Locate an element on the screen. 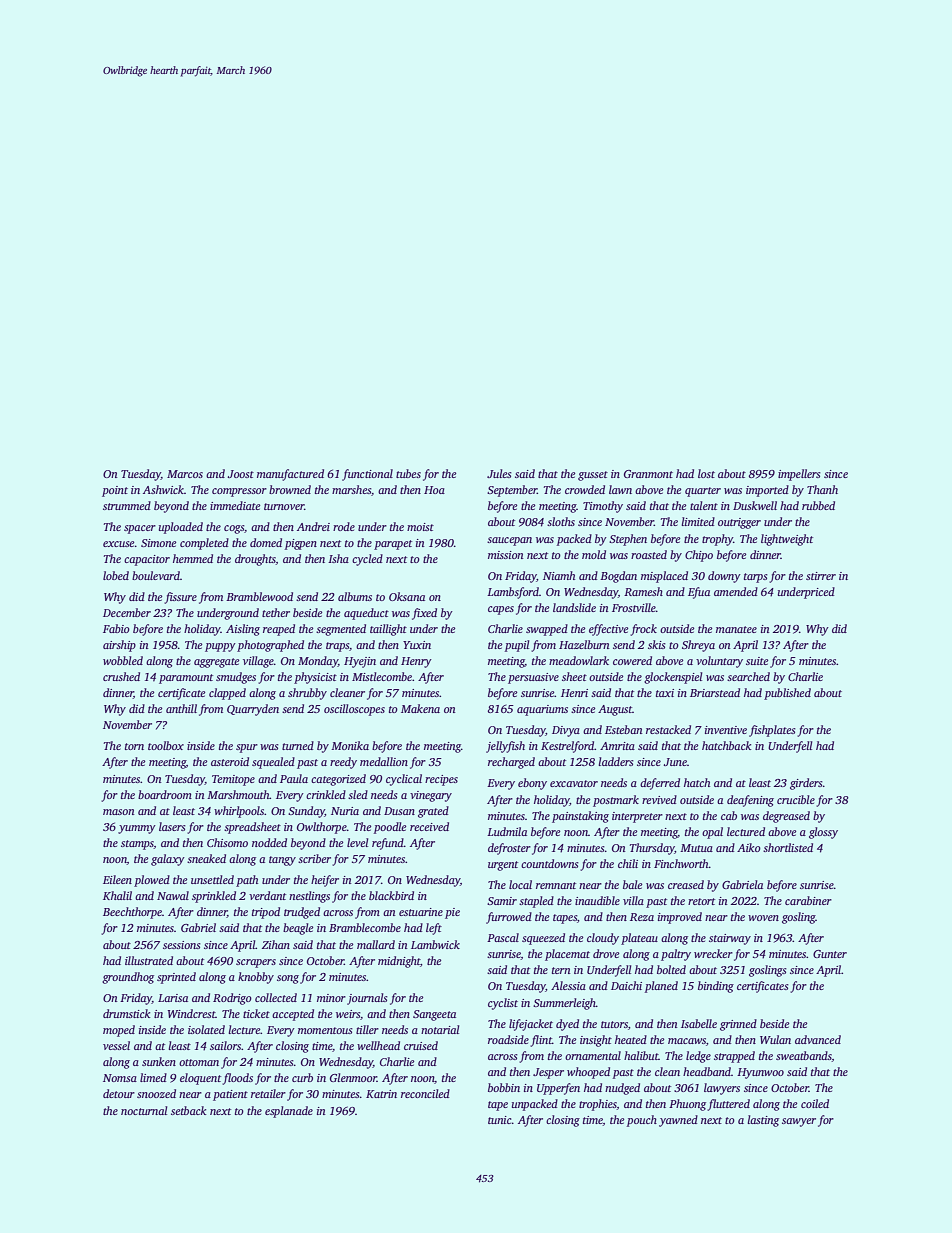 The width and height of the screenshot is (952, 1233). advanced is located at coordinates (818, 1039).
